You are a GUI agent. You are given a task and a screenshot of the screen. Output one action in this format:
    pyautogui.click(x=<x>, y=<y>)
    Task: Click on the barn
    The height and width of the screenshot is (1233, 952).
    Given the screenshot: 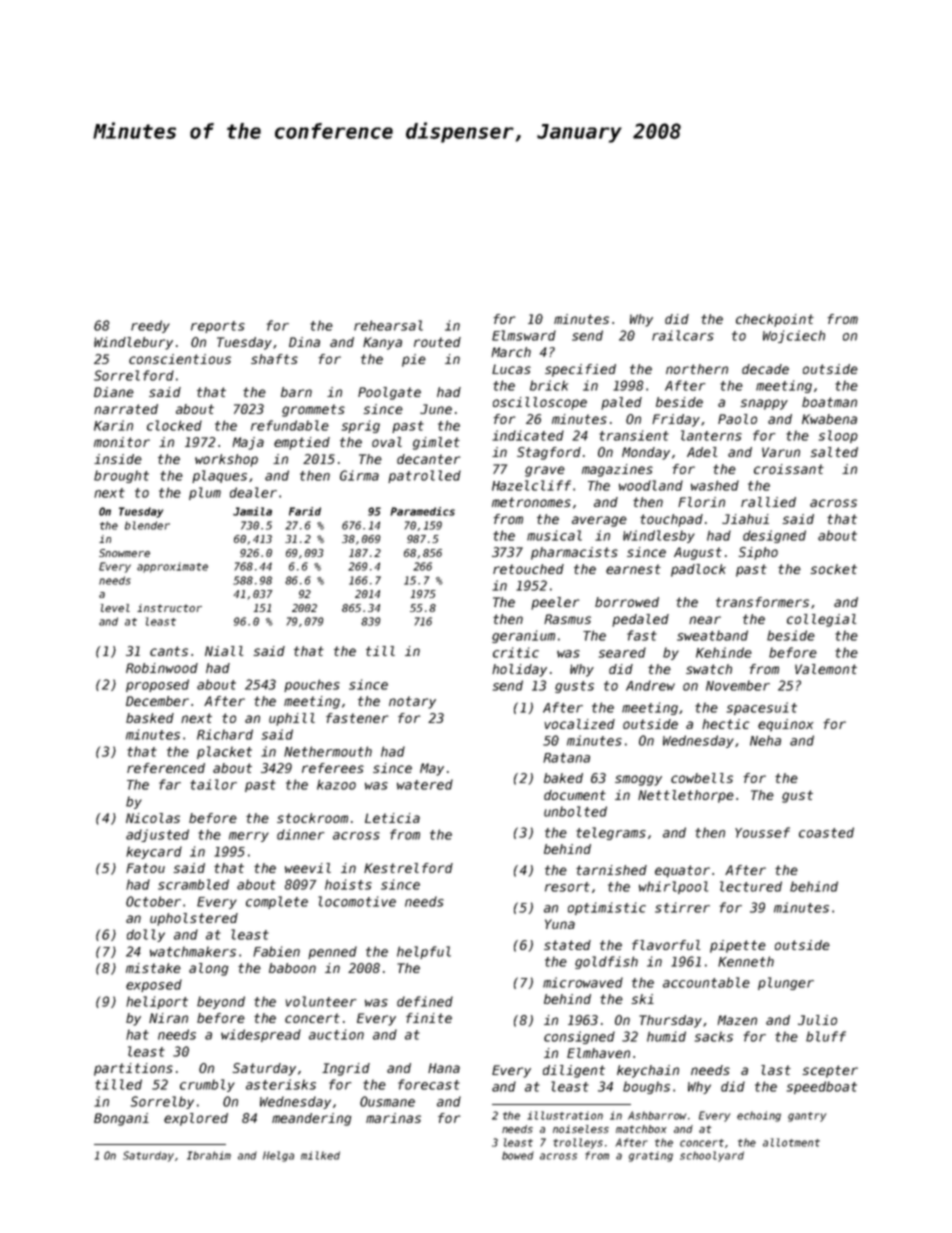 What is the action you would take?
    pyautogui.click(x=296, y=392)
